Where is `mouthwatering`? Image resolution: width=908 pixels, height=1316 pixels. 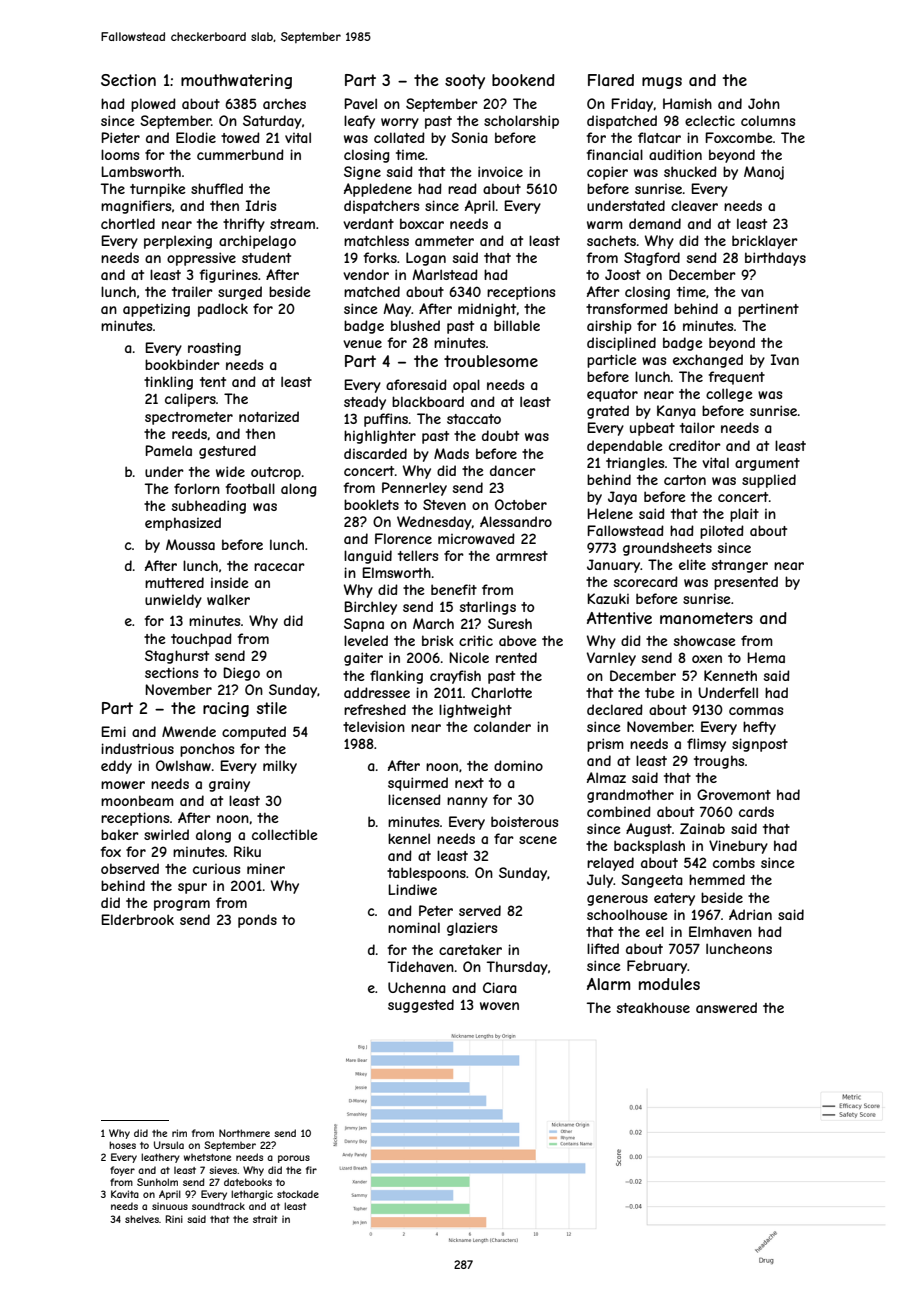 mouthwatering is located at coordinates (236, 81).
